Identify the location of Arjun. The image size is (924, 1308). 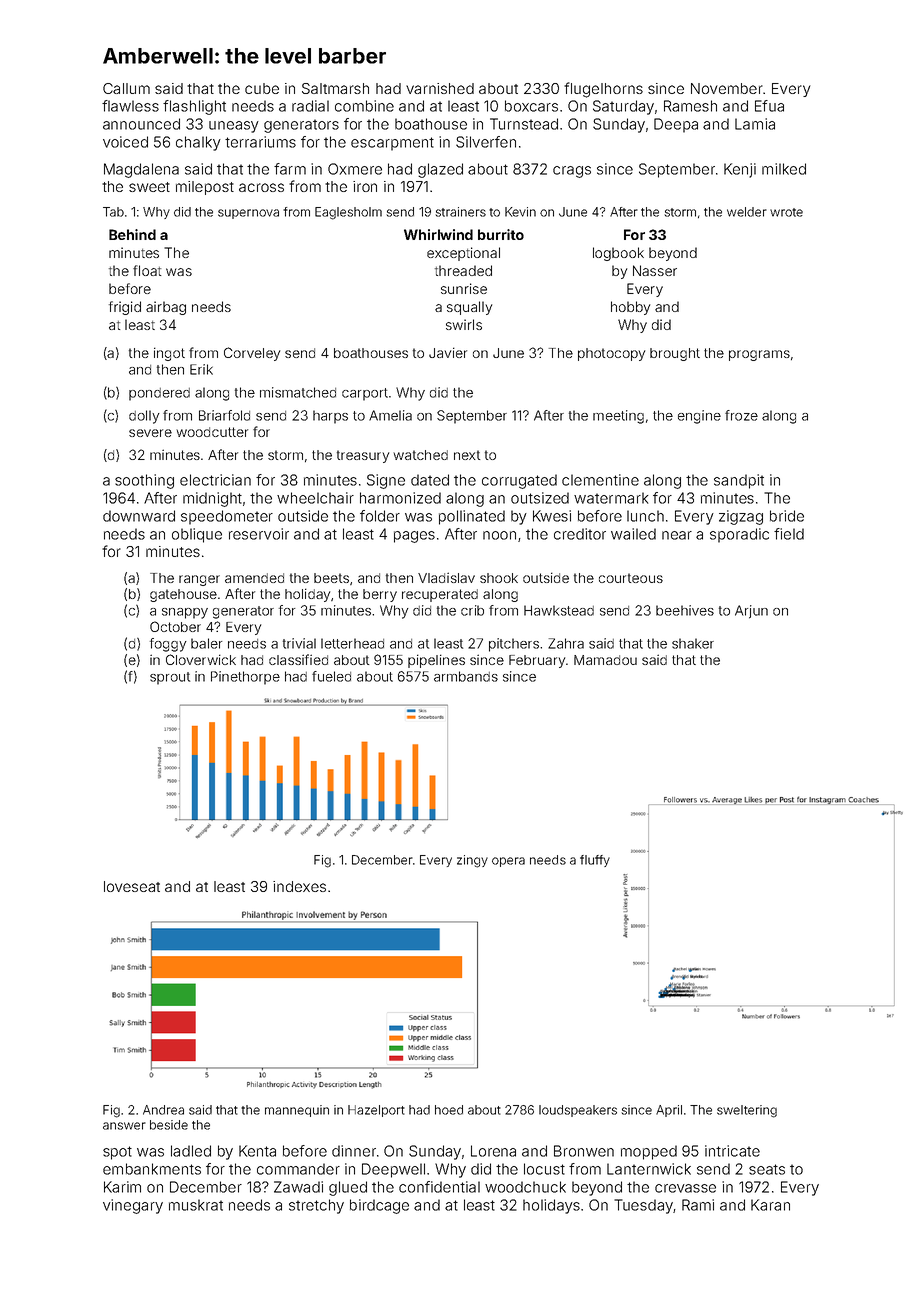
(751, 612).
